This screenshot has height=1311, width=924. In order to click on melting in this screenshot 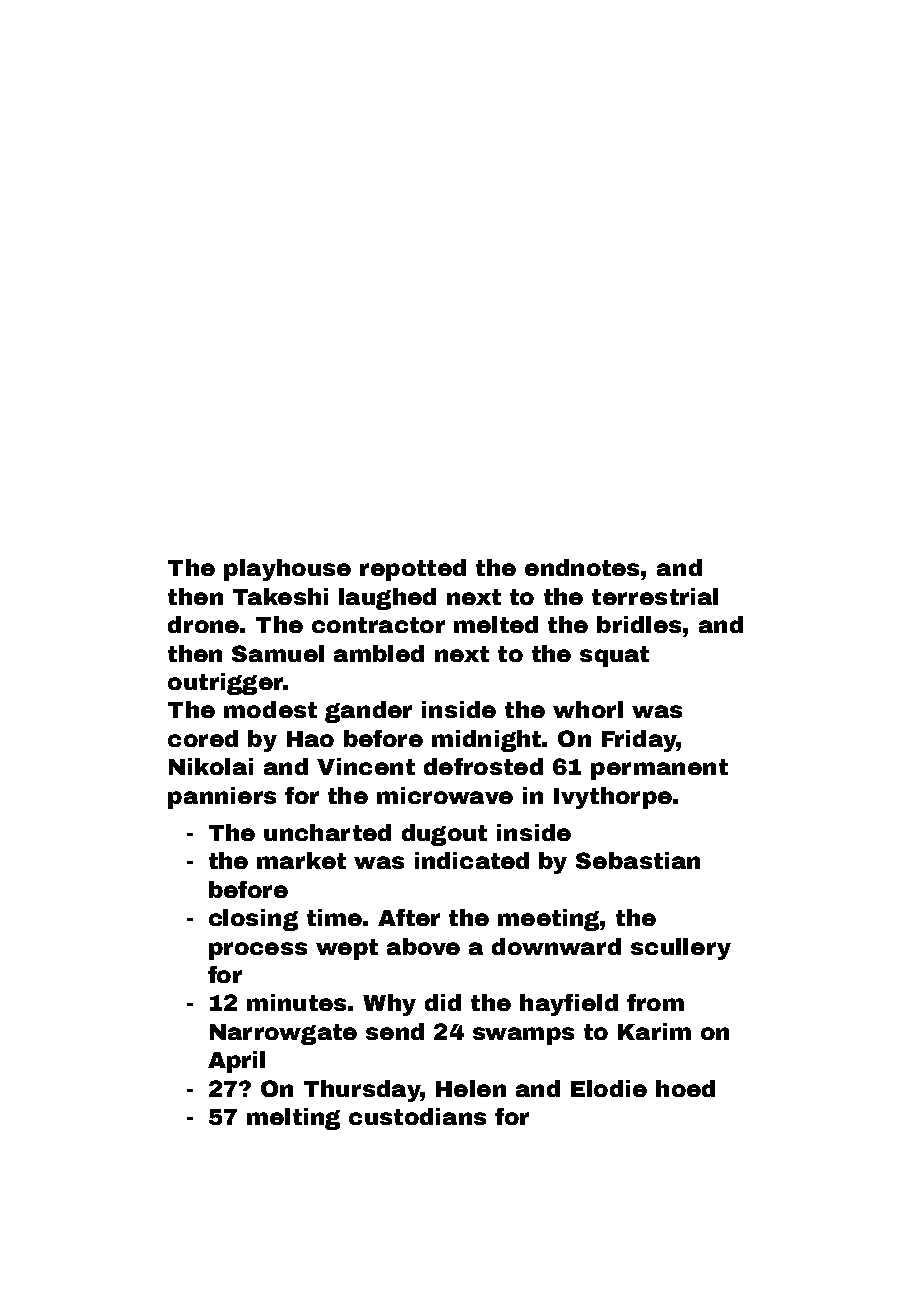, I will do `click(293, 1119)`.
